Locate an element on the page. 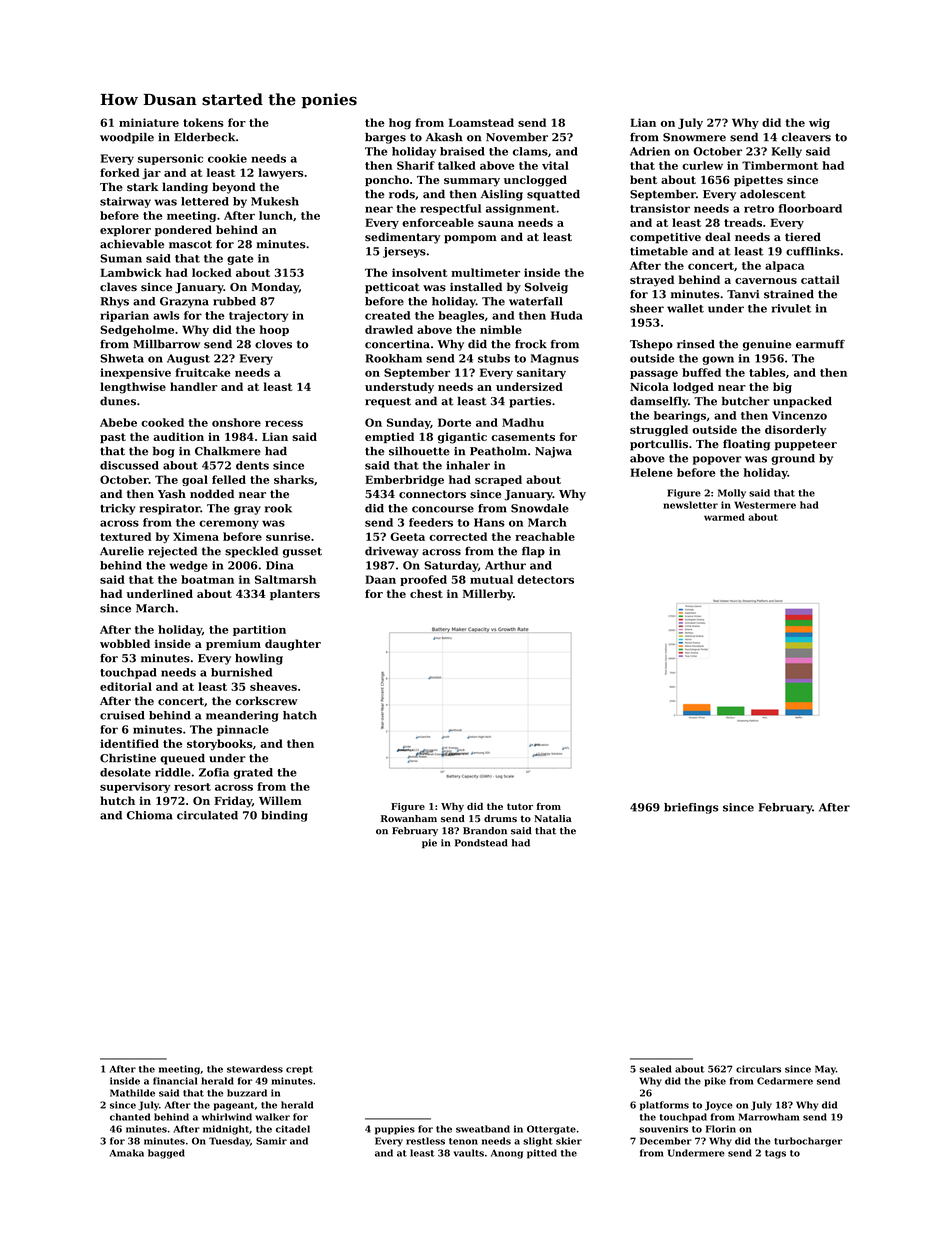  Mathilde is located at coordinates (132, 1093).
